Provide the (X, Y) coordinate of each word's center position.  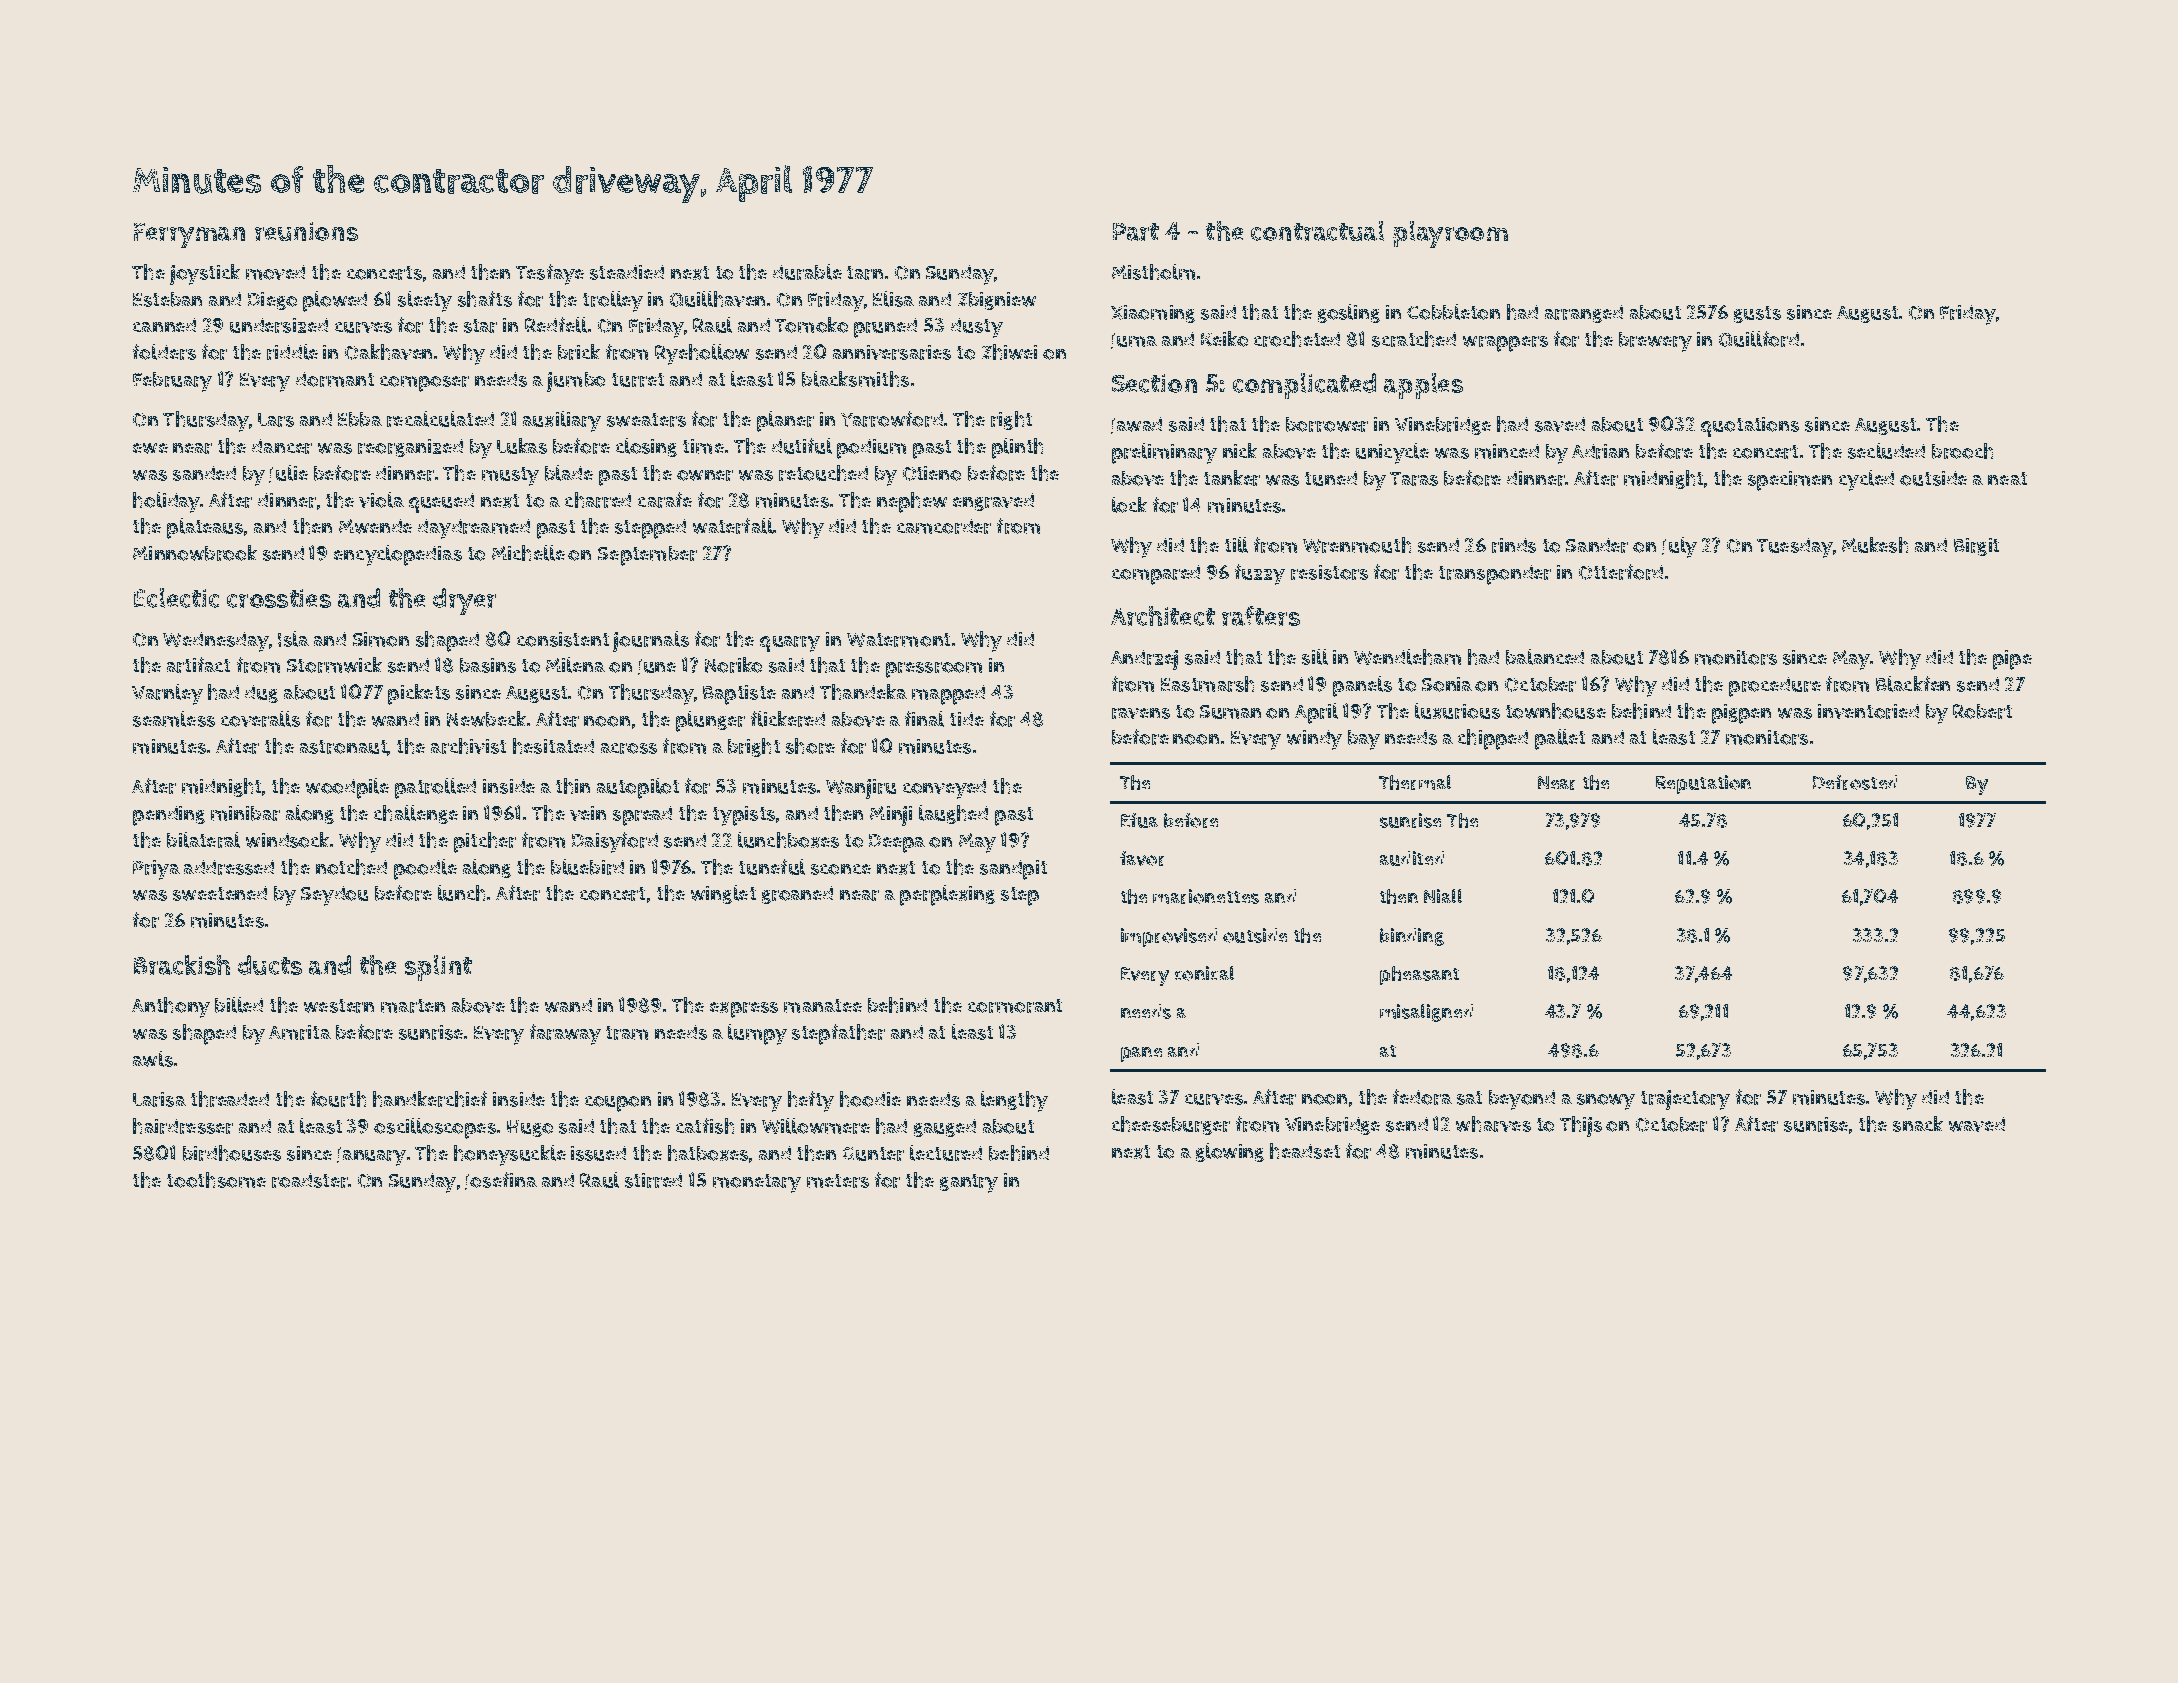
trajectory (1685, 1100)
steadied (627, 272)
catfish (705, 1126)
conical (1204, 973)
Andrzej (1144, 660)
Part (1136, 232)
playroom (1450, 234)
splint (438, 968)
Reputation (1703, 784)
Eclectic (176, 598)
